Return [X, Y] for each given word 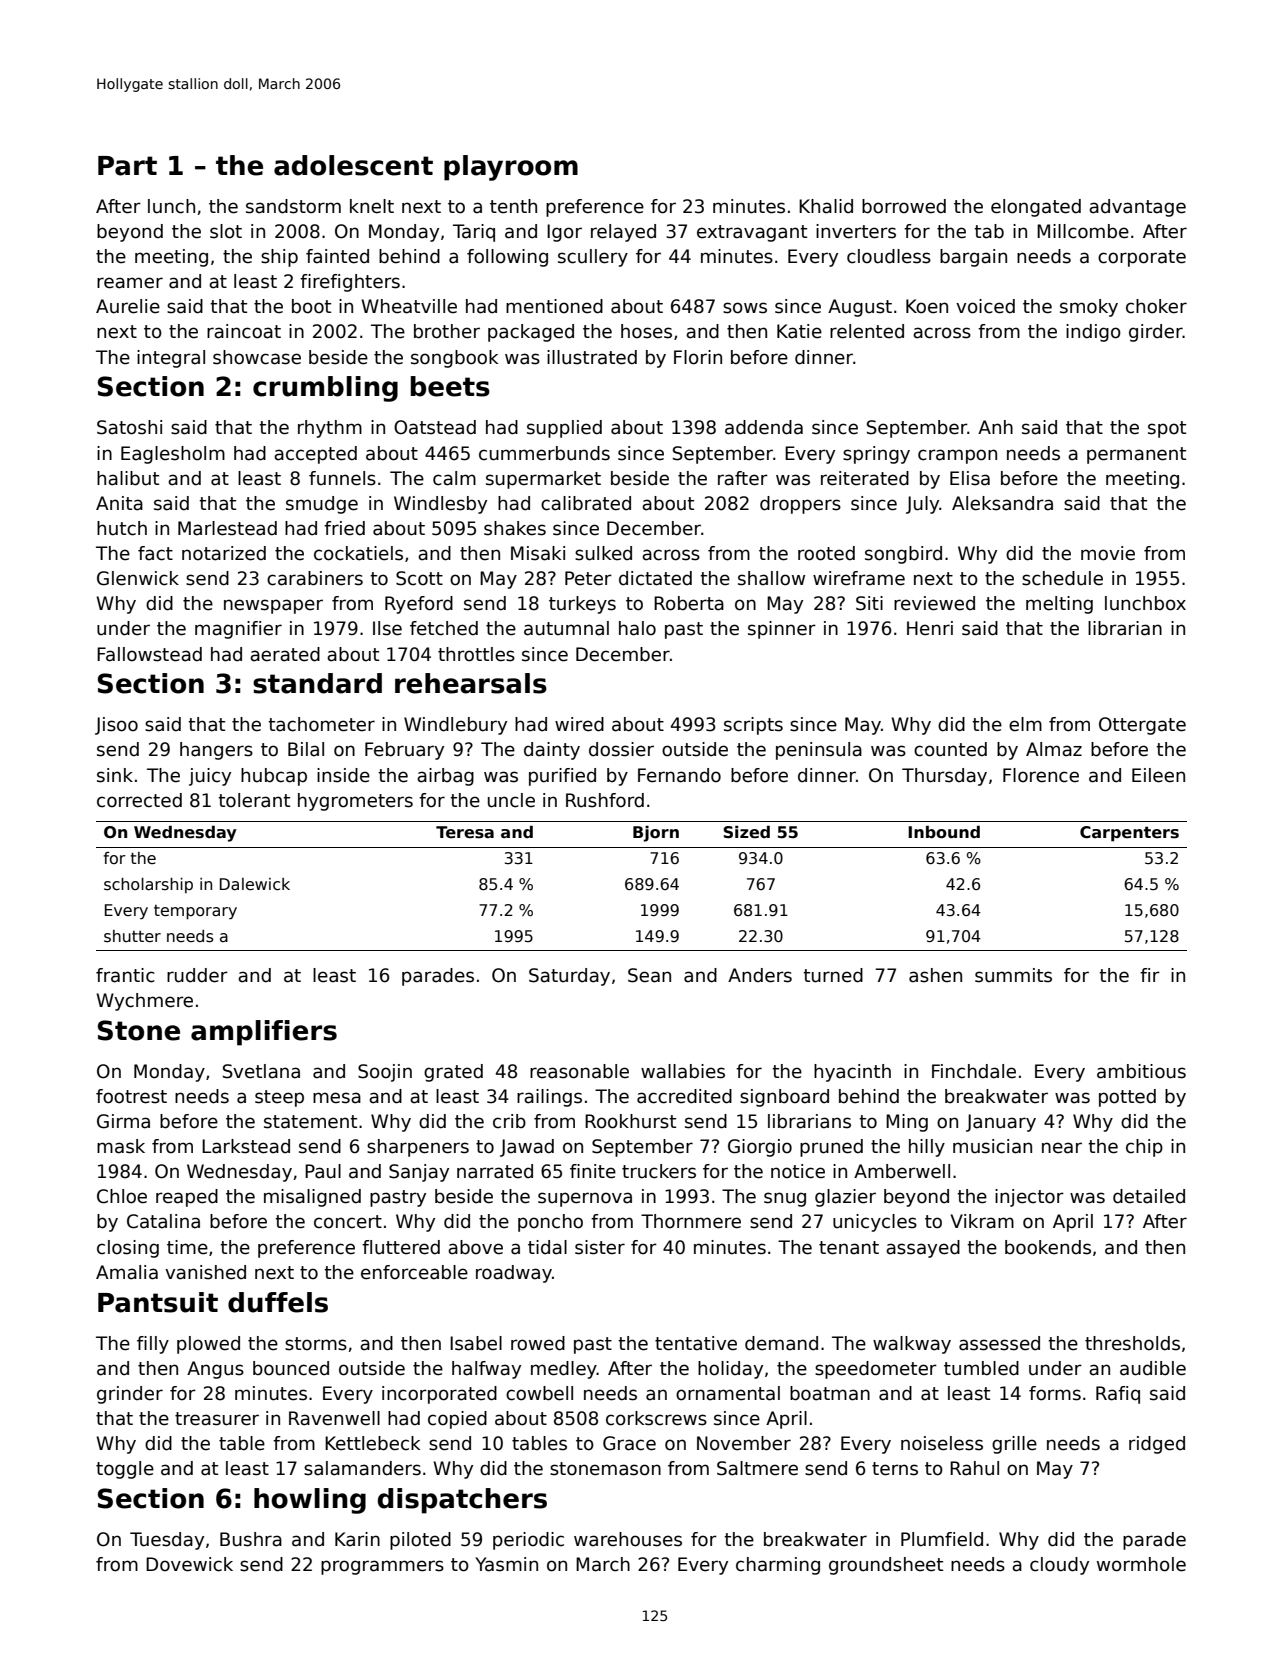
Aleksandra [1002, 503]
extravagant [752, 233]
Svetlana [261, 1071]
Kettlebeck [372, 1443]
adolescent [353, 165]
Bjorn [656, 834]
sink [115, 775]
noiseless [942, 1443]
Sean [649, 975]
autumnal [566, 628]
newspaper [273, 606]
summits [1013, 975]
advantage [1137, 208]
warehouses [628, 1539]
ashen [935, 975]
